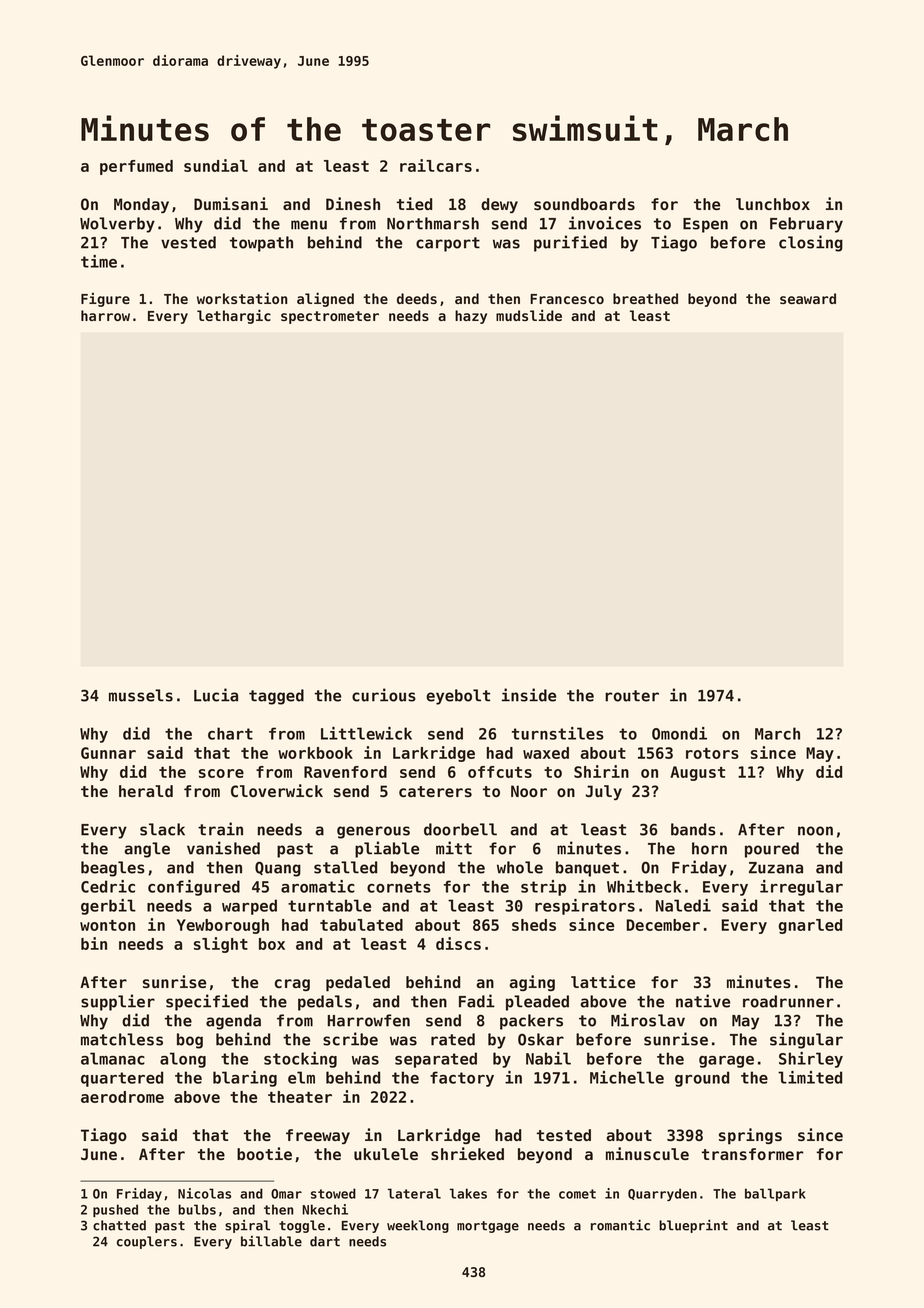 The width and height of the document is (924, 1308). What do you see at coordinates (462, 1079) in the document?
I see `factory` at bounding box center [462, 1079].
